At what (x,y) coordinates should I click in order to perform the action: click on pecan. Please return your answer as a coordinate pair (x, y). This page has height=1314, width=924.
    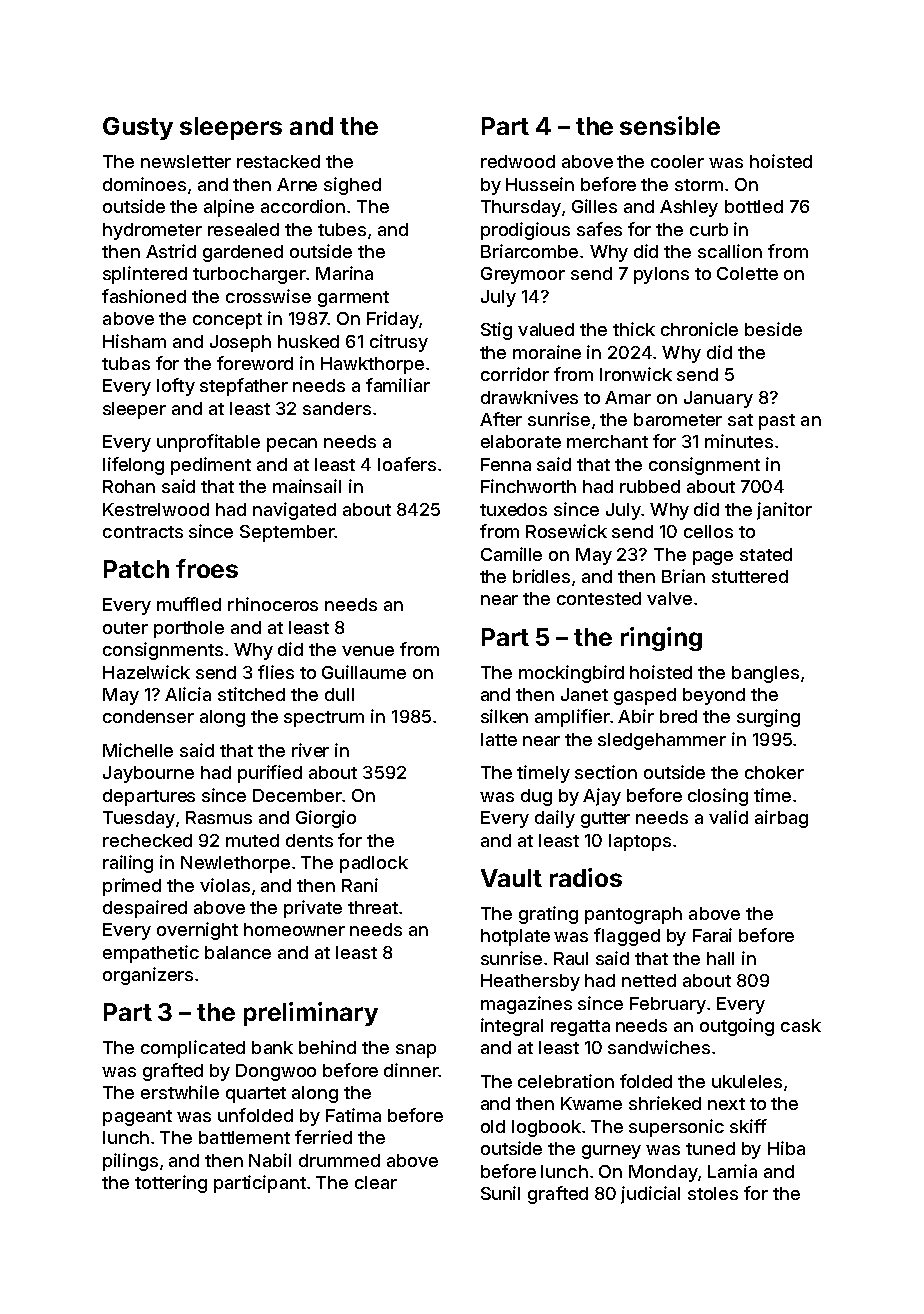
    Looking at the image, I should click on (292, 445).
